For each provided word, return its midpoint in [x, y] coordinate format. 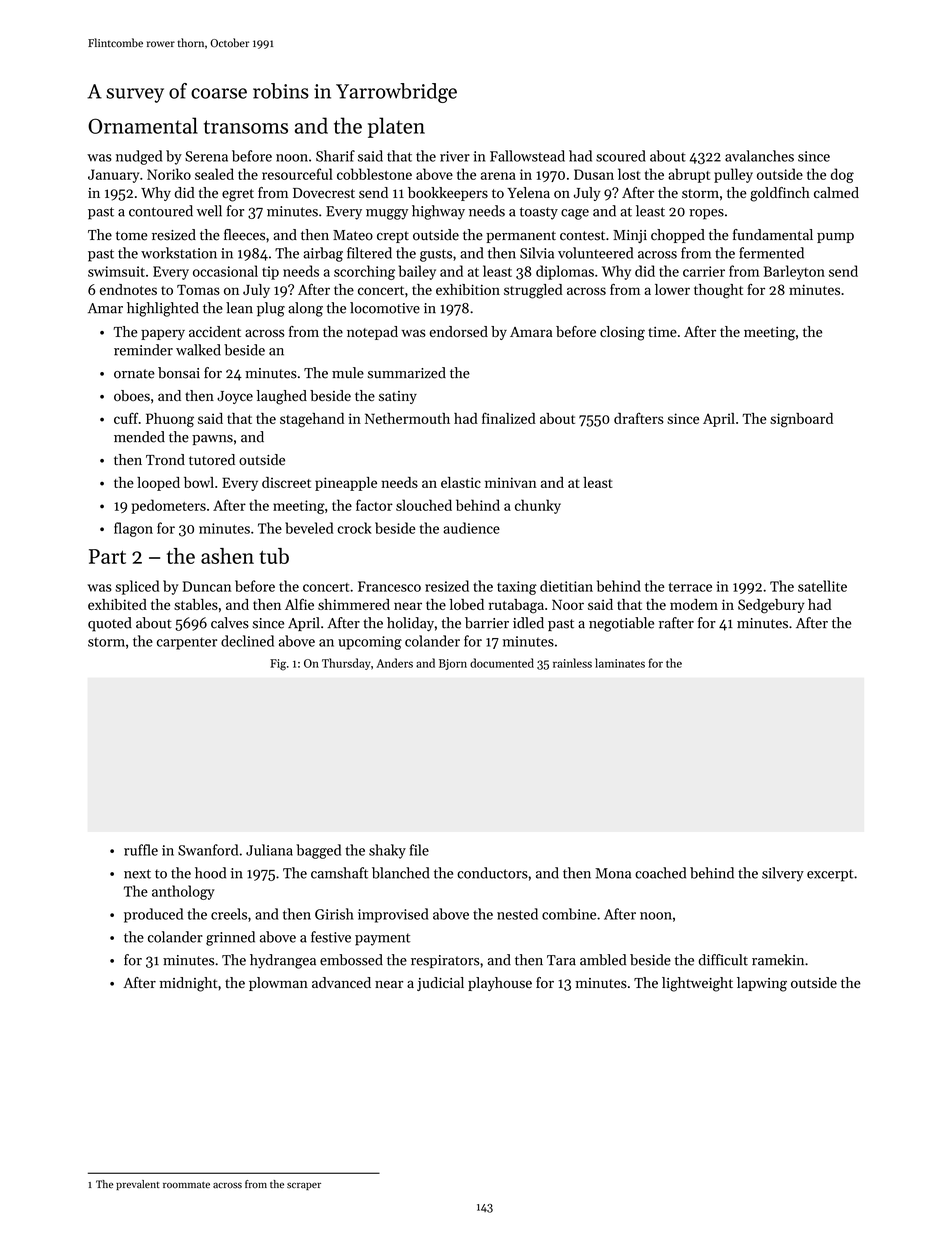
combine [569, 914]
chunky [538, 506]
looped [158, 484]
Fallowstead [527, 156]
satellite [822, 586]
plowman [278, 984]
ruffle [141, 850]
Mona [613, 873]
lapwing [762, 984]
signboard [801, 420]
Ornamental [143, 125]
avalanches [759, 156]
